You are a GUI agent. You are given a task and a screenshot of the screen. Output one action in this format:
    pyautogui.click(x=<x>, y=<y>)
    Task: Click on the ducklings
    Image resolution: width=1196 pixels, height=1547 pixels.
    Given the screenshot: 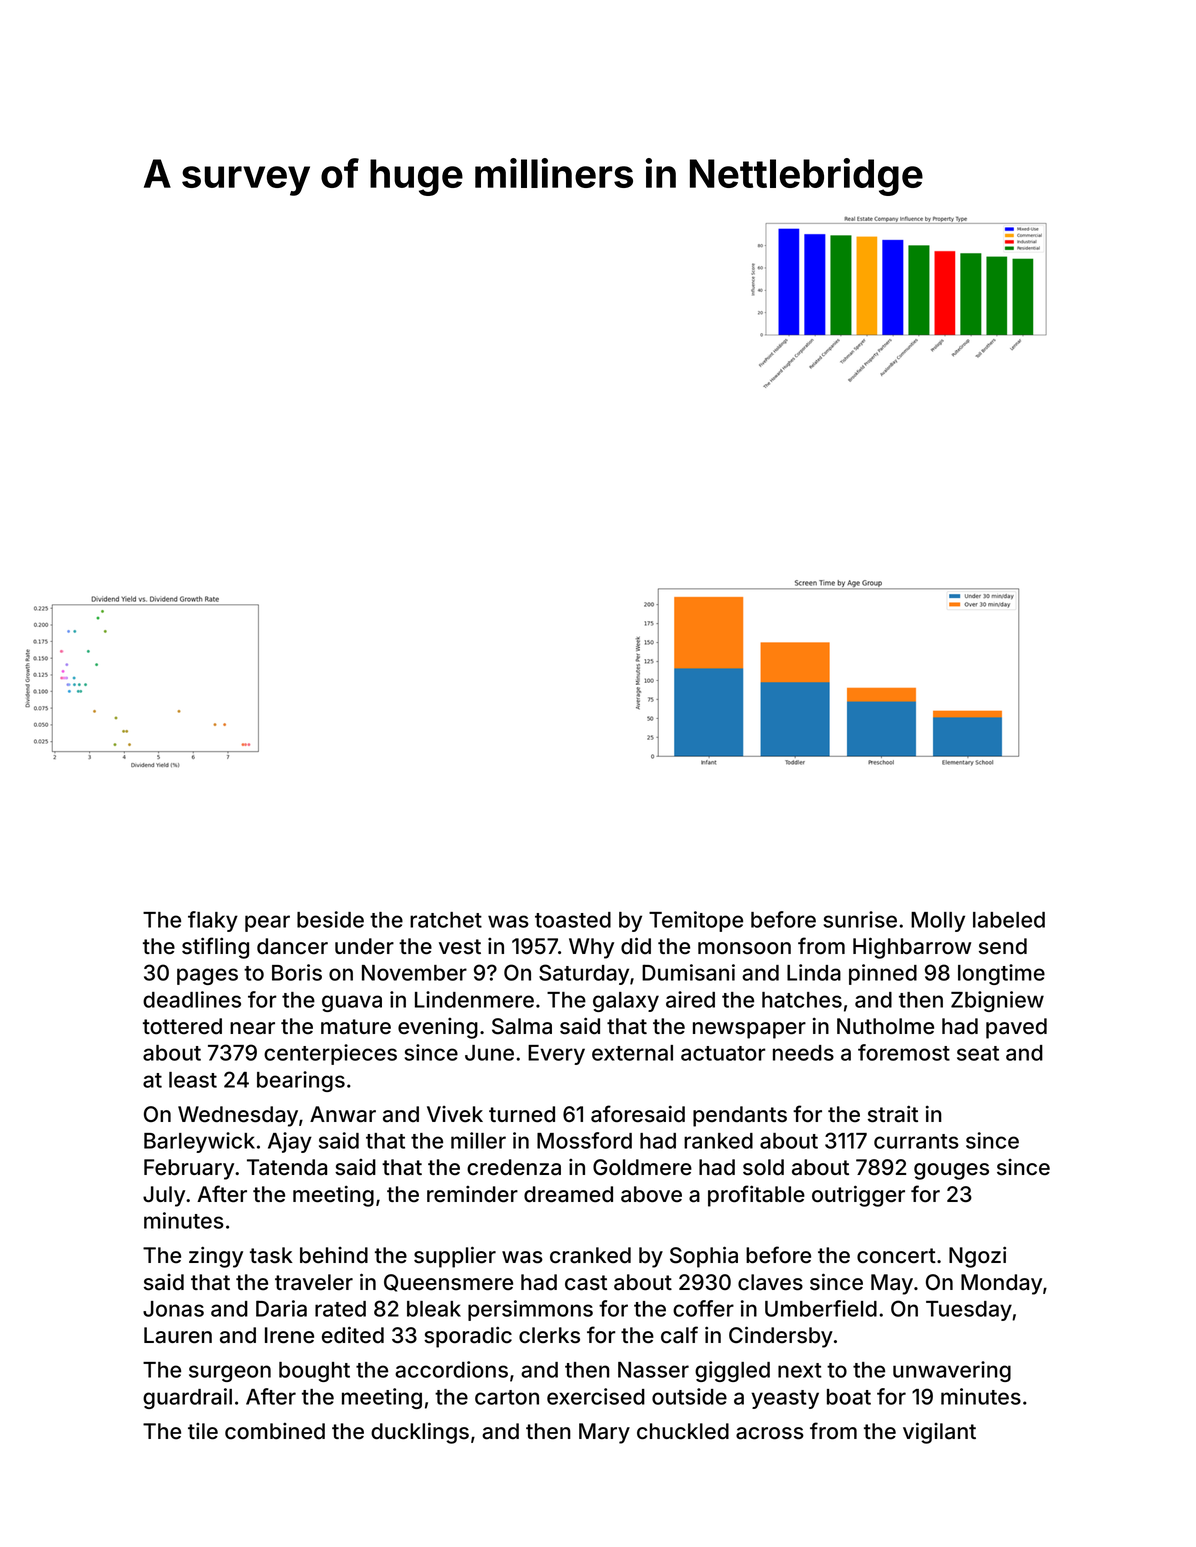 What is the action you would take?
    pyautogui.click(x=420, y=1433)
